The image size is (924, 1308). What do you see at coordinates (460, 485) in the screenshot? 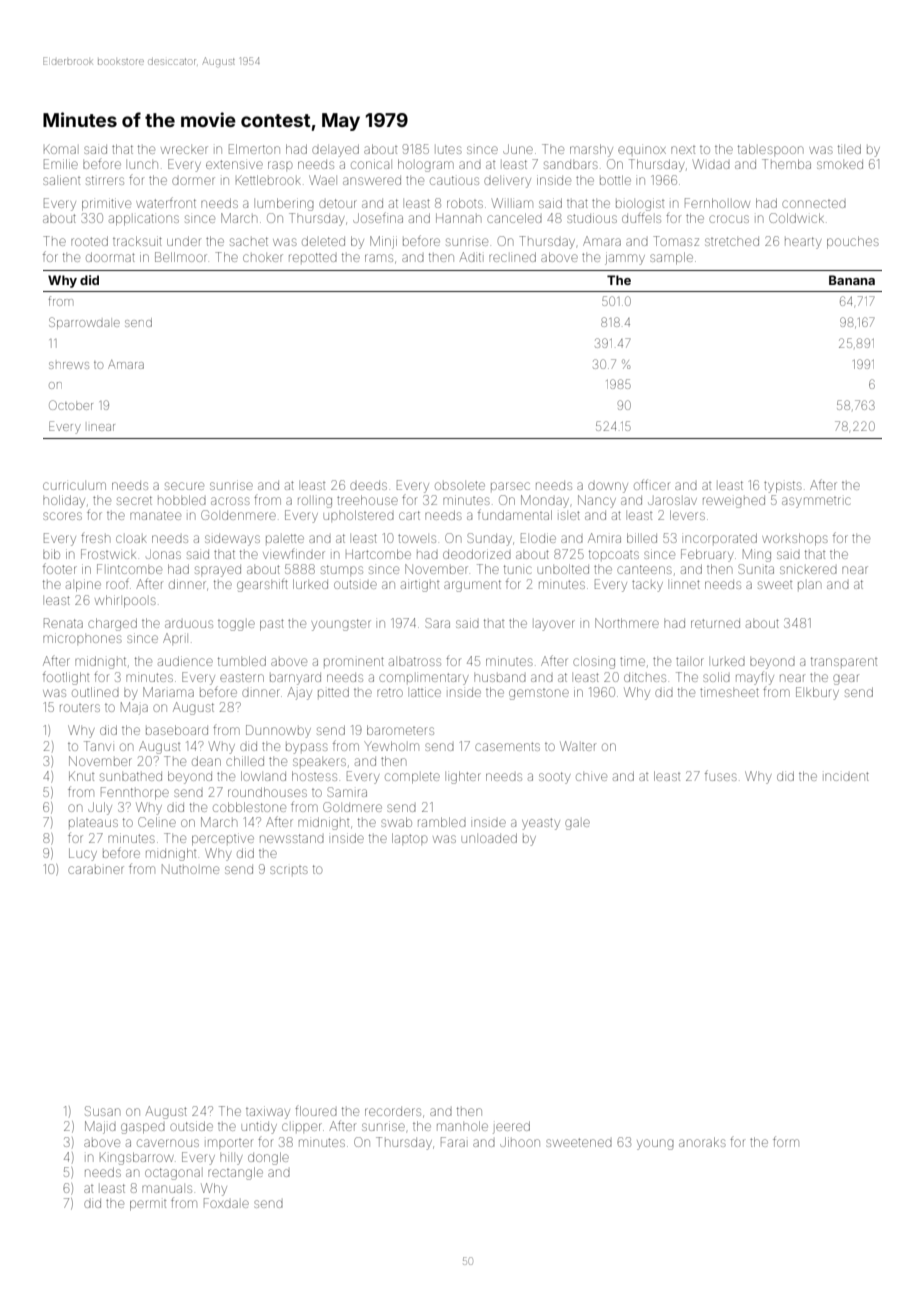
I see `obsolete` at bounding box center [460, 485].
